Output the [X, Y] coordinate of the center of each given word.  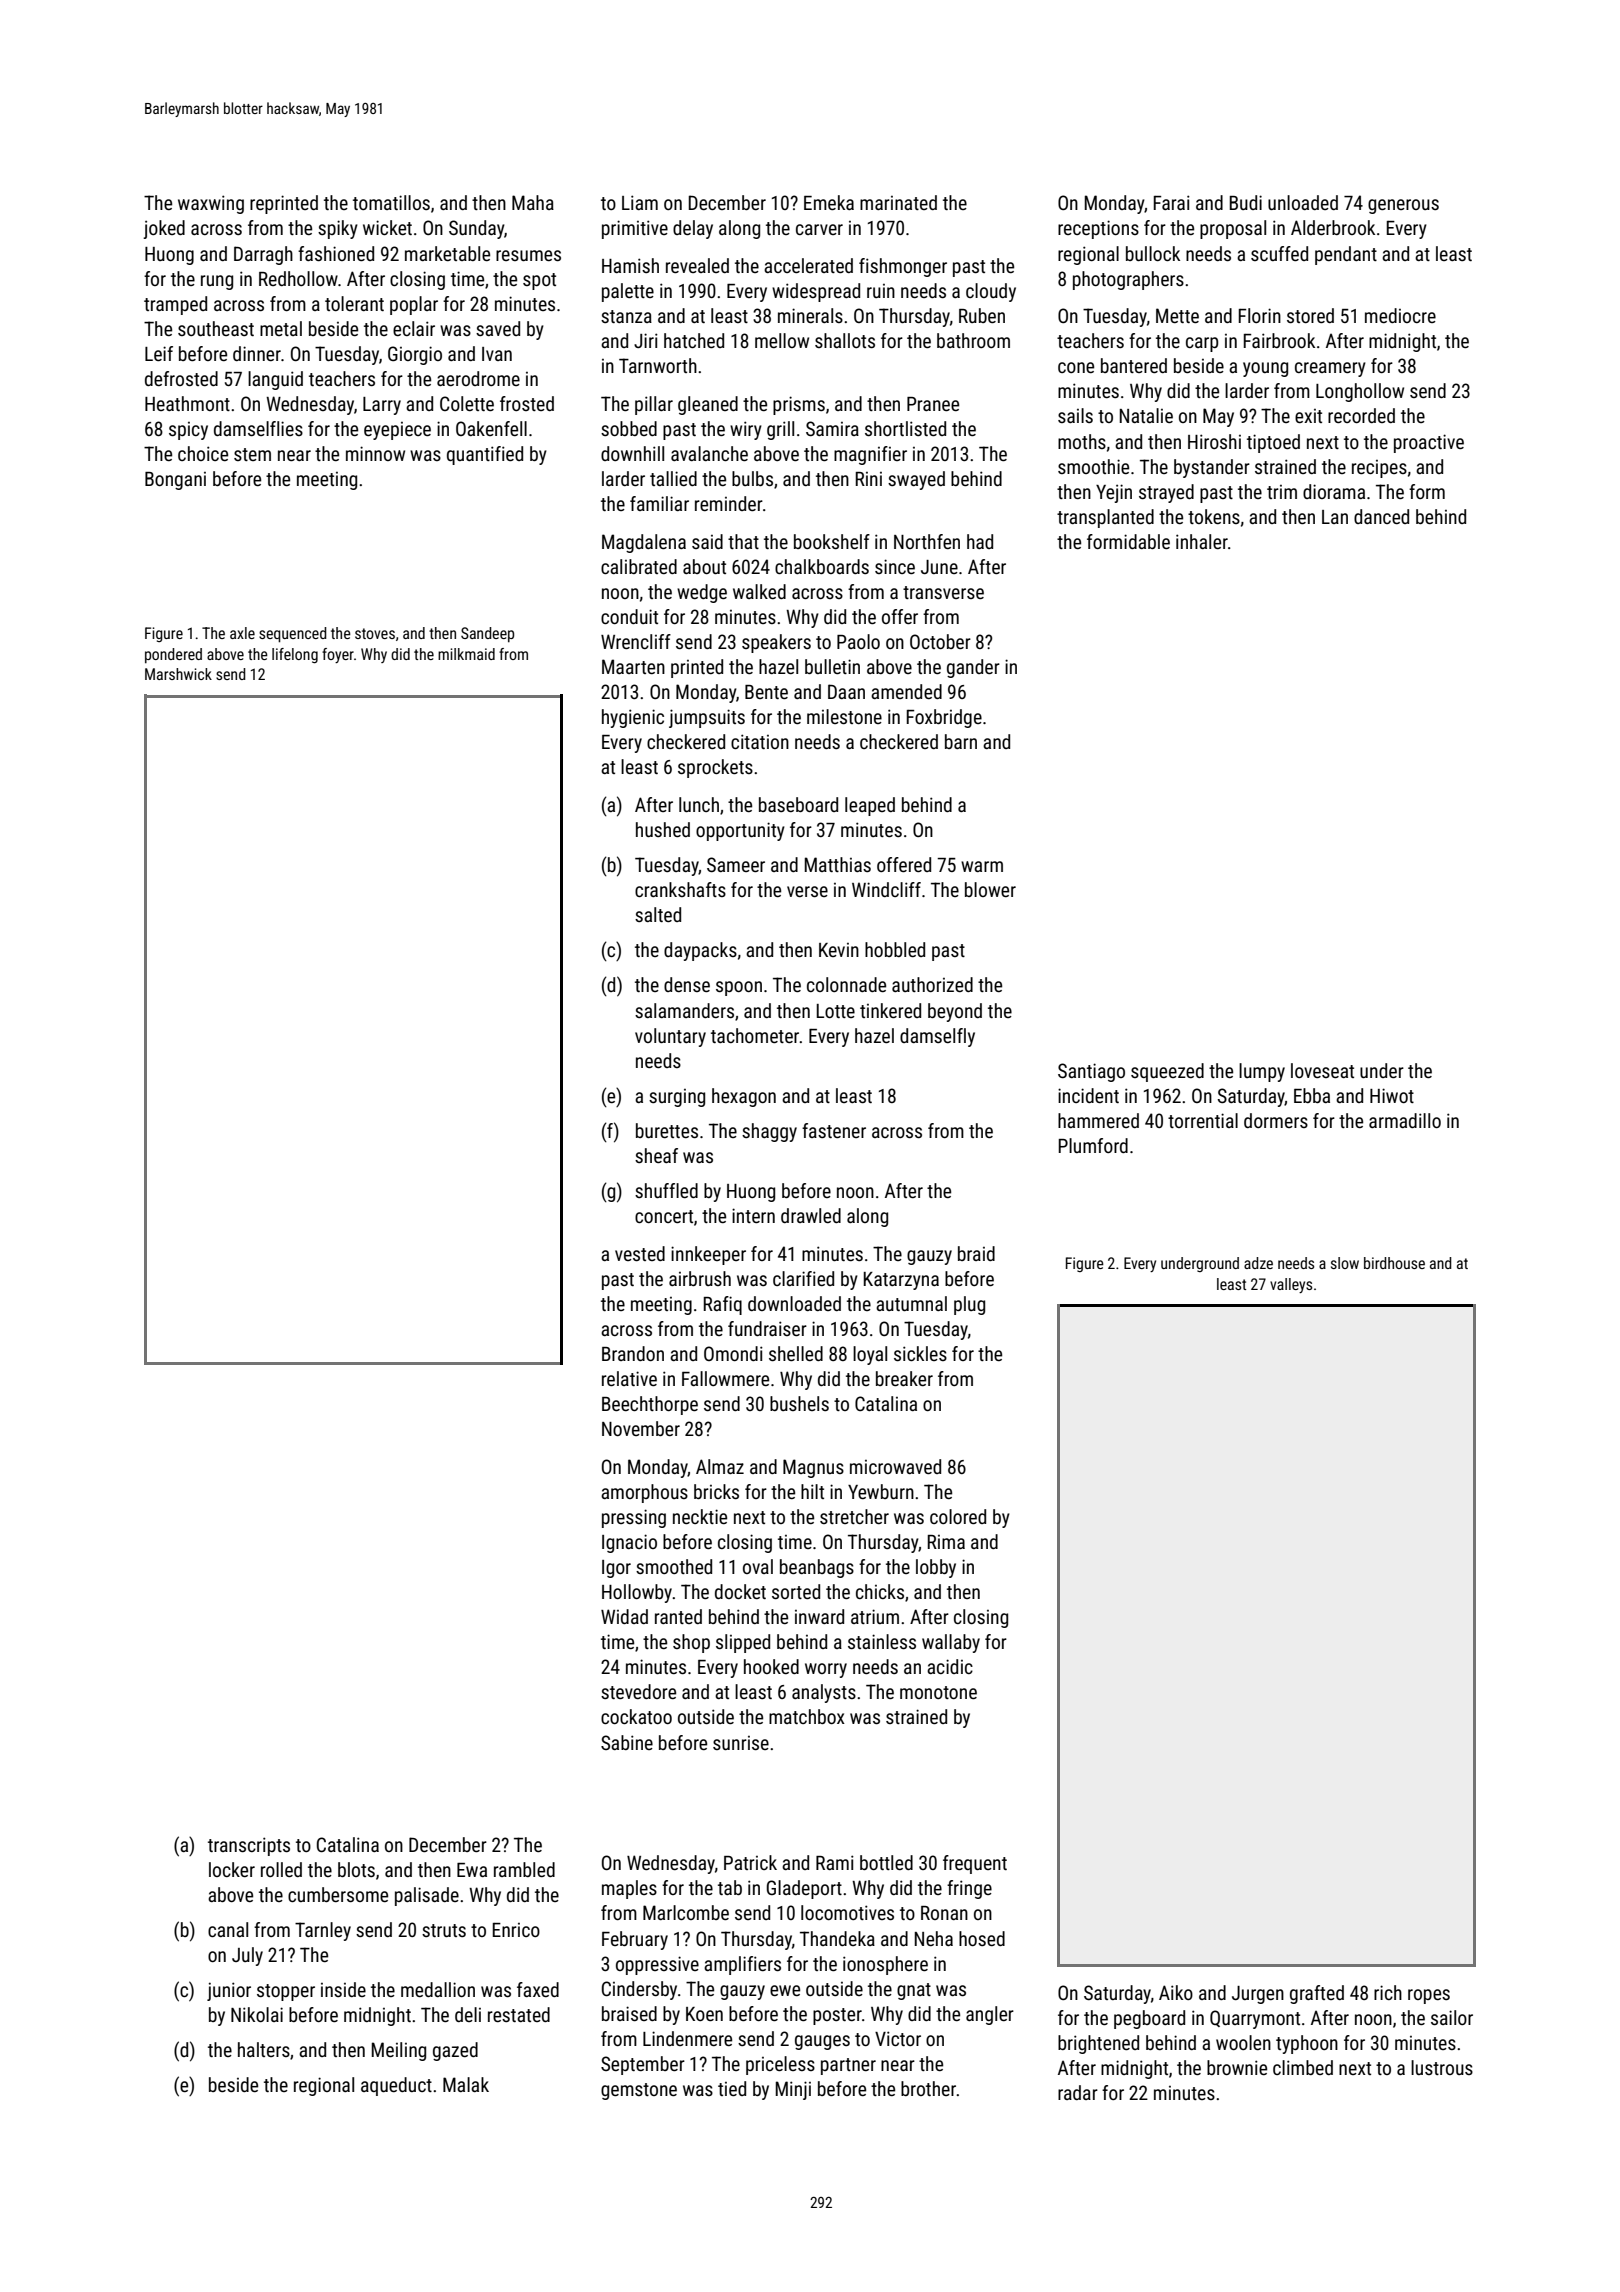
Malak [466, 2084]
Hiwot [1392, 1095]
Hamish [630, 265]
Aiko [1176, 1992]
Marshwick [178, 674]
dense [687, 984]
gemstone [639, 2091]
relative [629, 1378]
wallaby [951, 1643]
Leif [159, 353]
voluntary [670, 1037]
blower [990, 889]
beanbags [817, 1568]
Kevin [839, 950]
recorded [1361, 415]
